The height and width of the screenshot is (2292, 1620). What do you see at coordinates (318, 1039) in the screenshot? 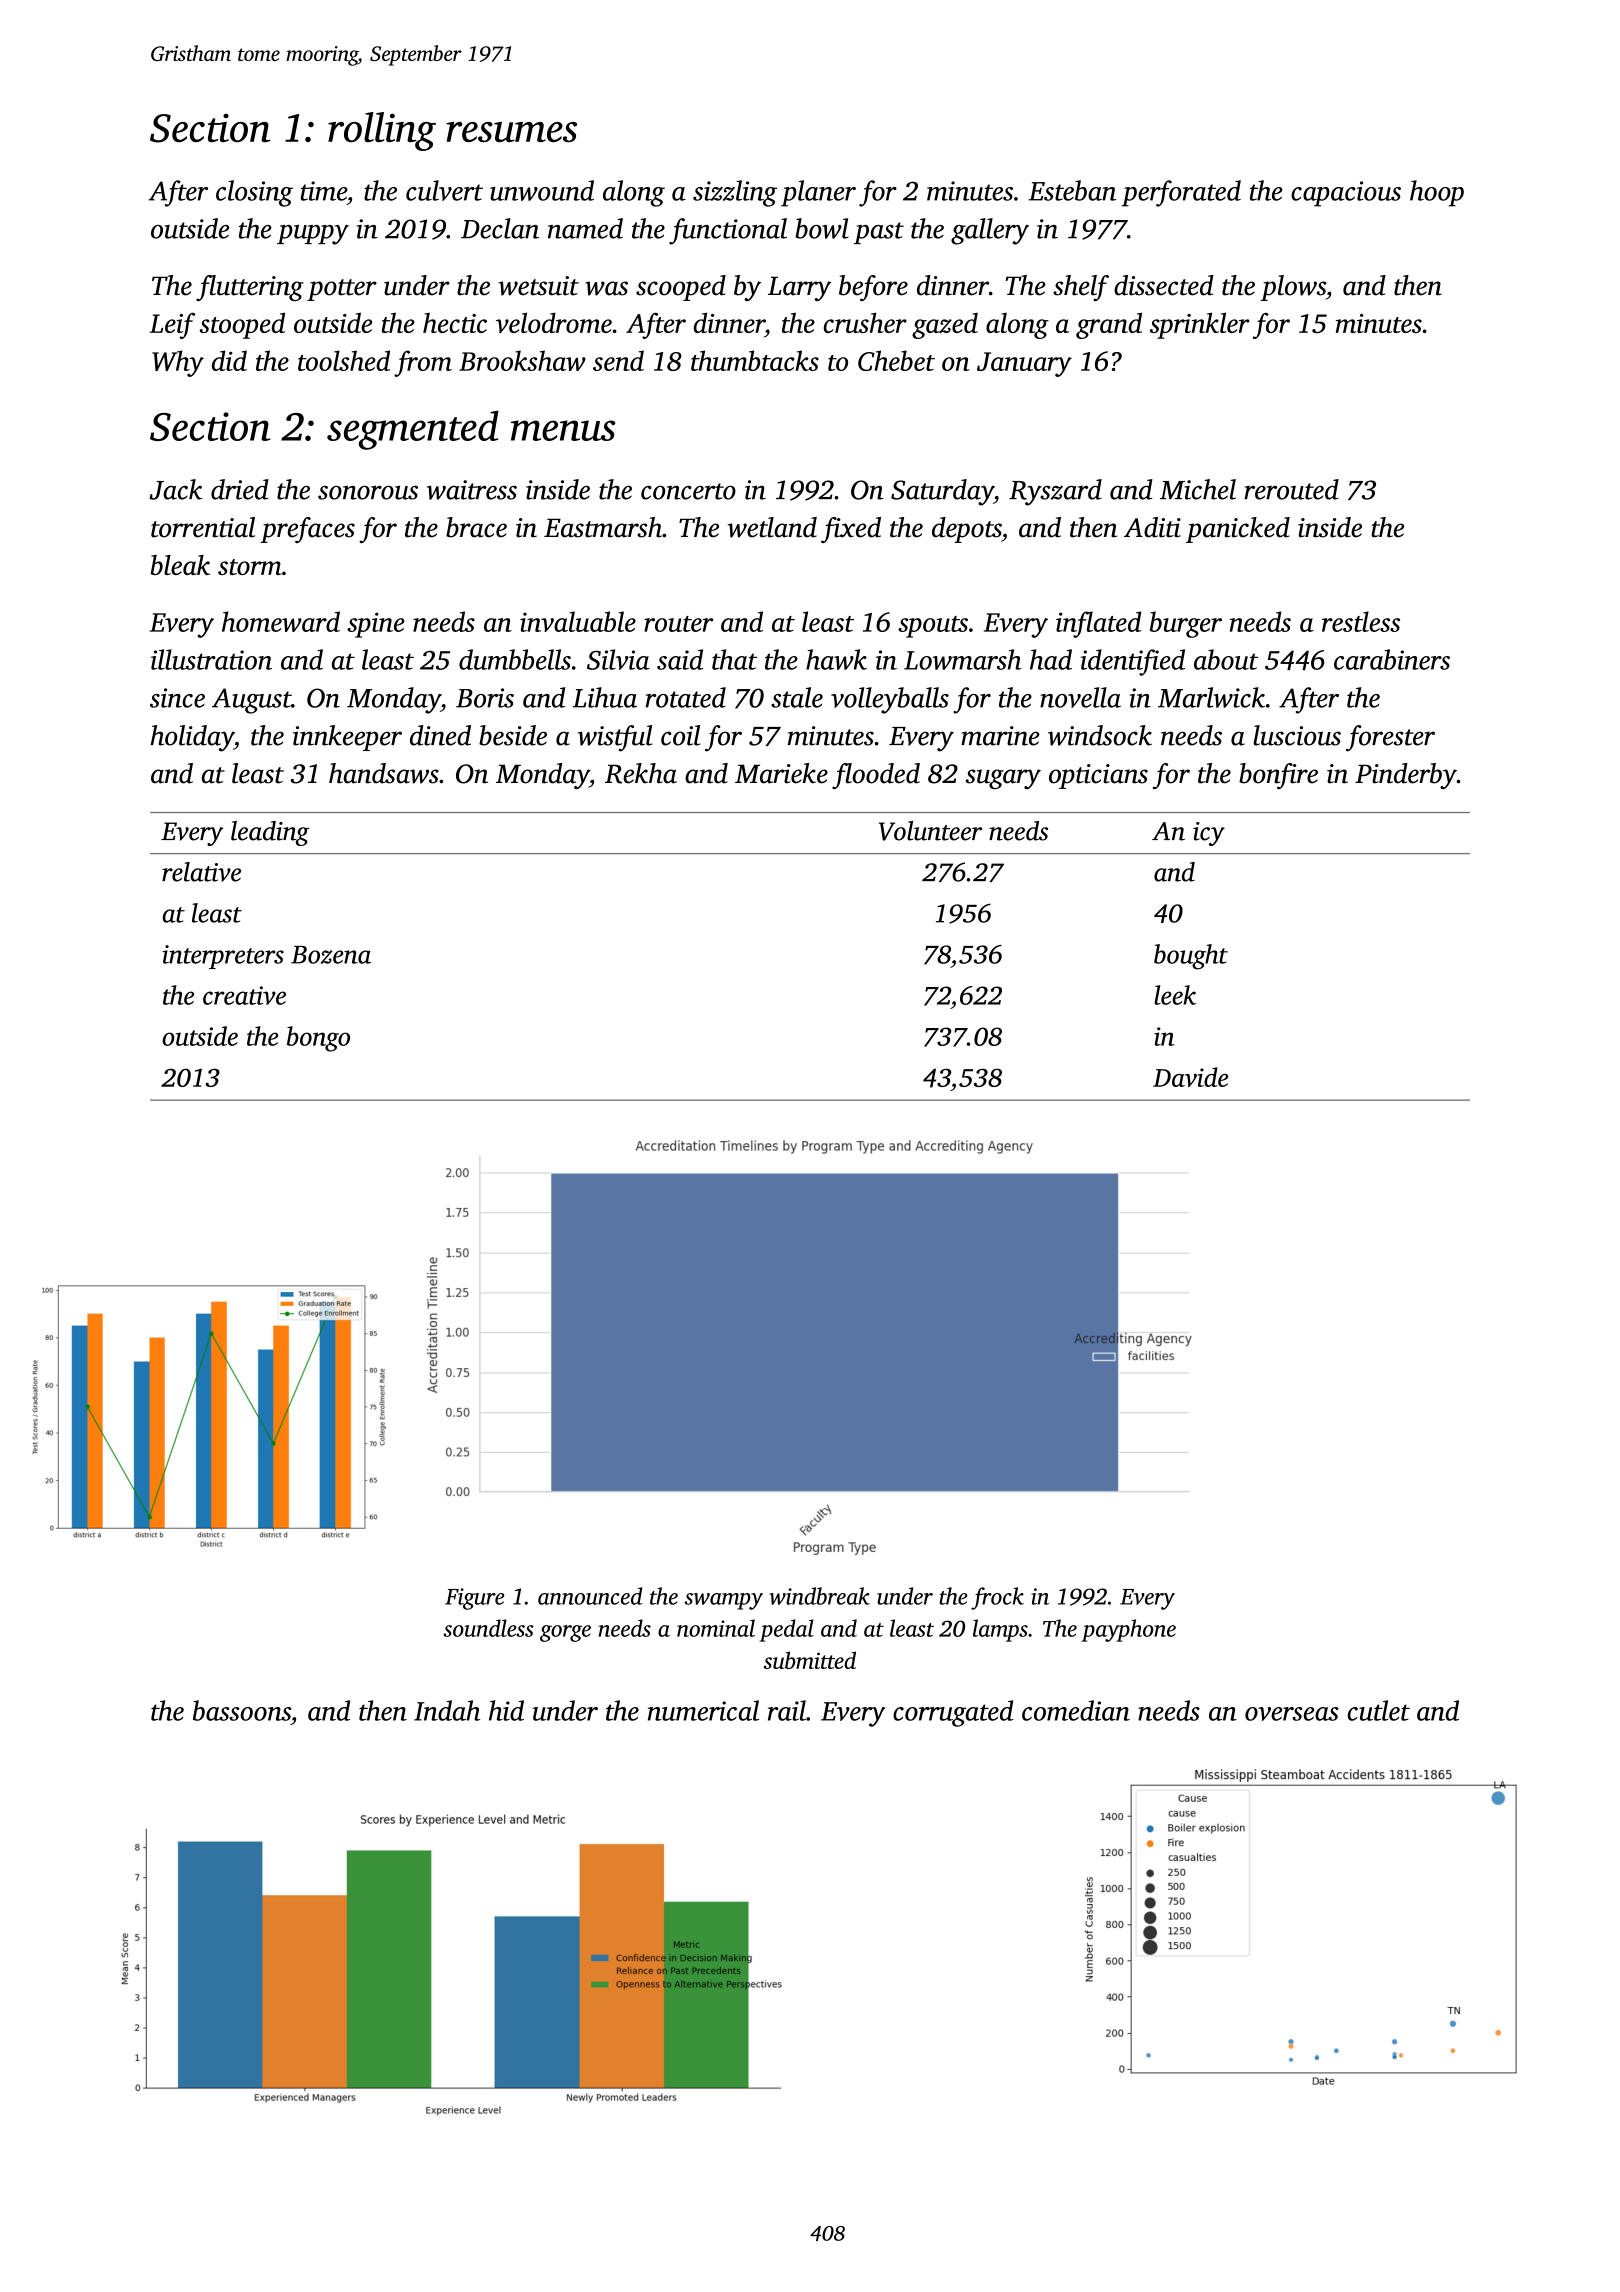
I see `bongo` at bounding box center [318, 1039].
